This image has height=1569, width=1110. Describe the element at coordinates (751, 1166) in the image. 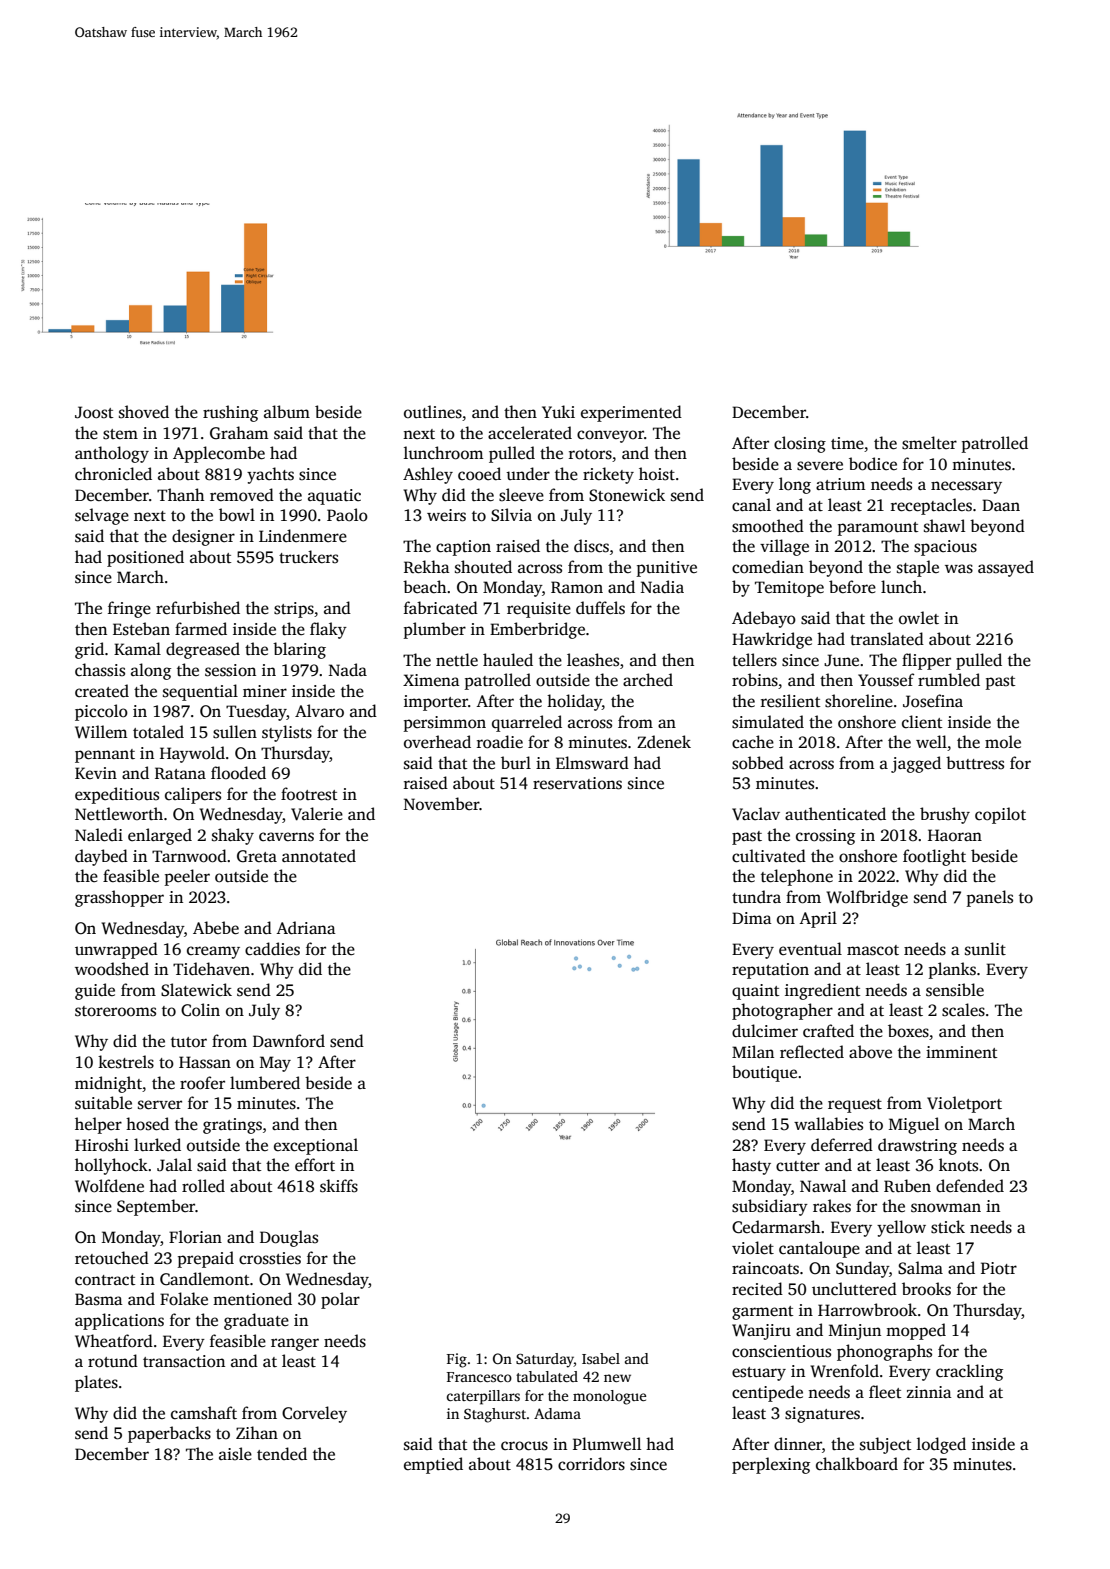

I see `hasty` at that location.
